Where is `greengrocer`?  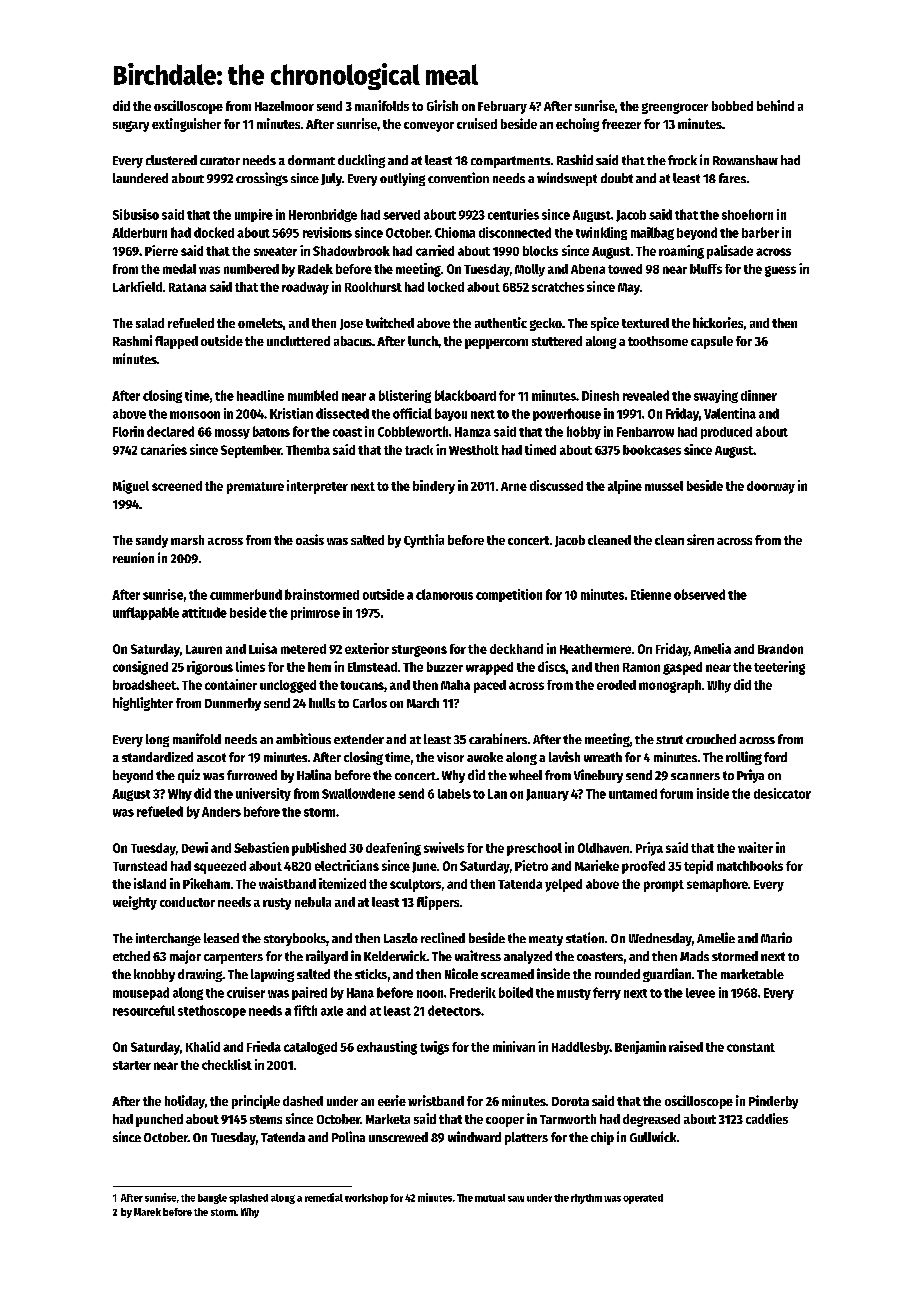 greengrocer is located at coordinates (675, 108).
